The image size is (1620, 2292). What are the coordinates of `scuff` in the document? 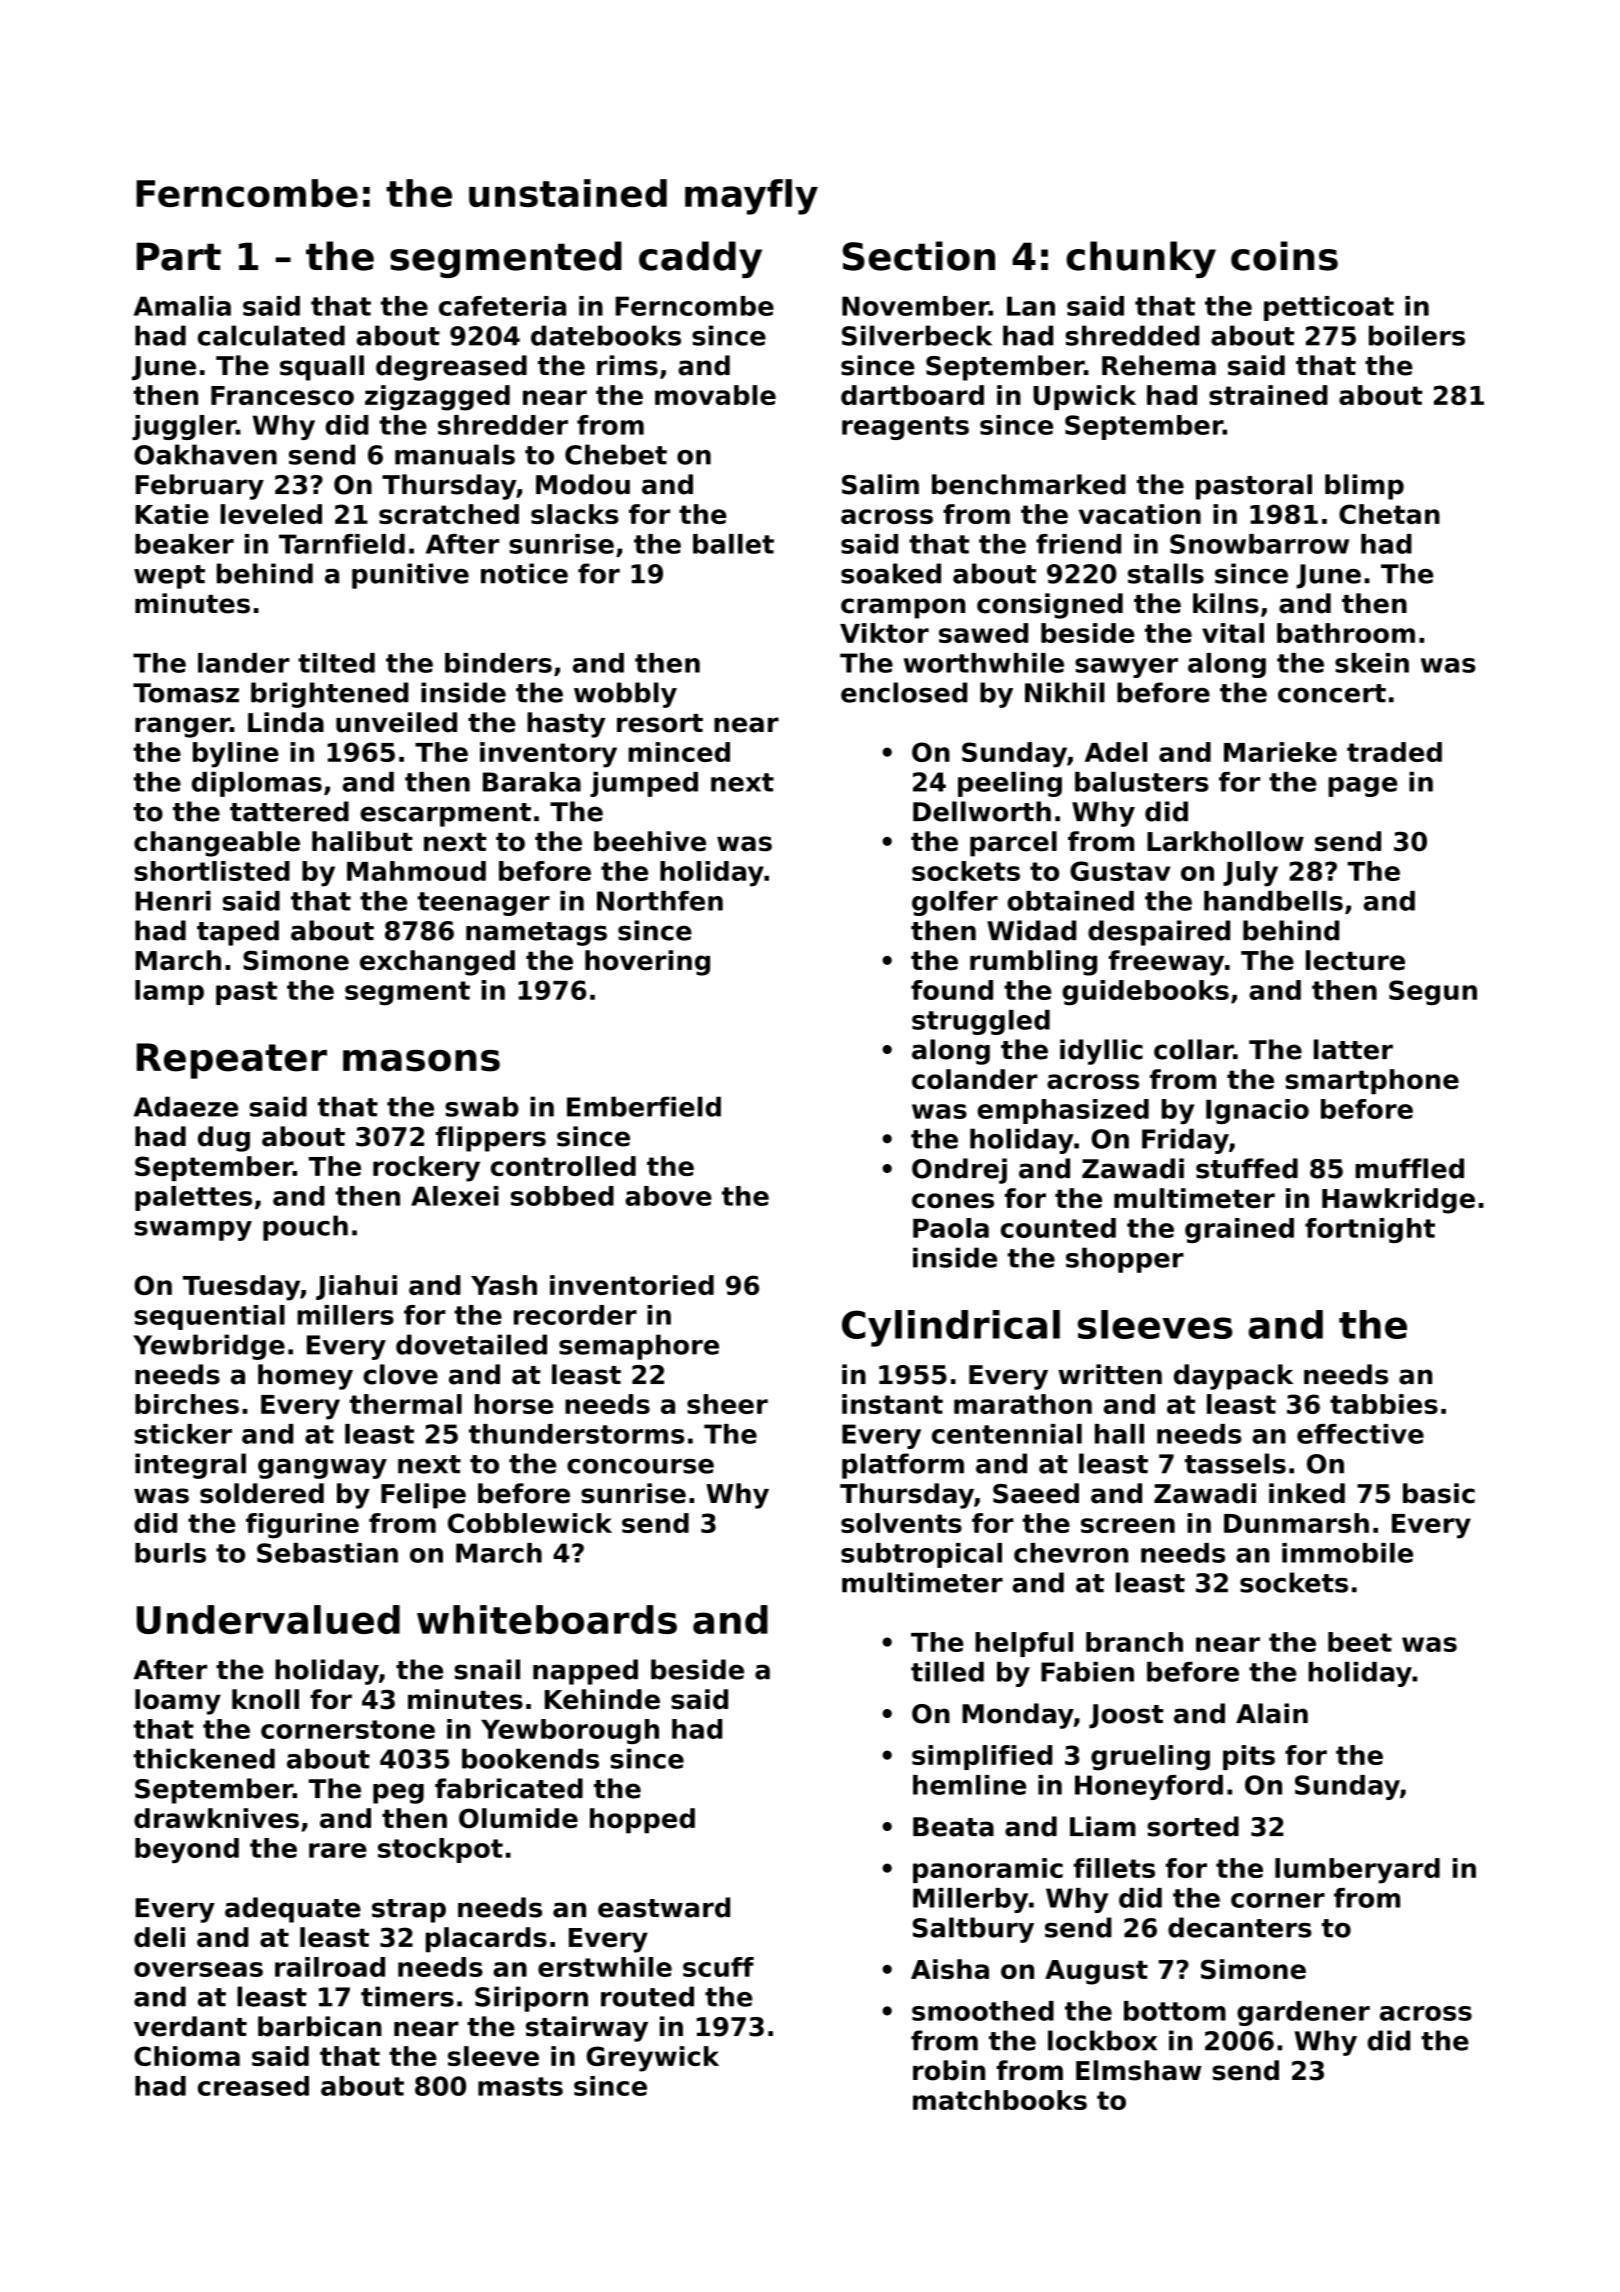 It's located at (718, 1967).
